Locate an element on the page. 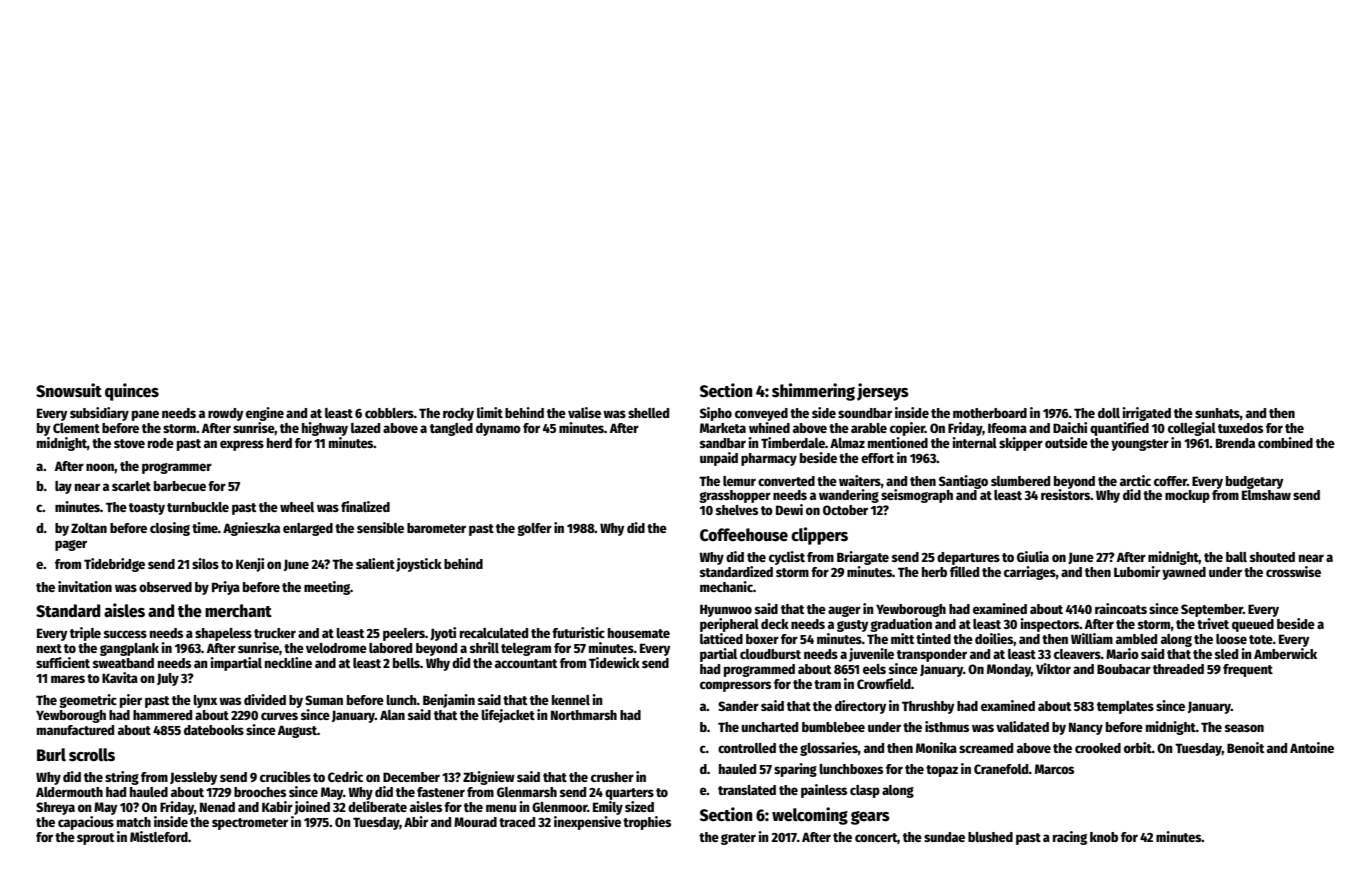 This document has height=887, width=1372. Mistleford is located at coordinates (159, 836).
